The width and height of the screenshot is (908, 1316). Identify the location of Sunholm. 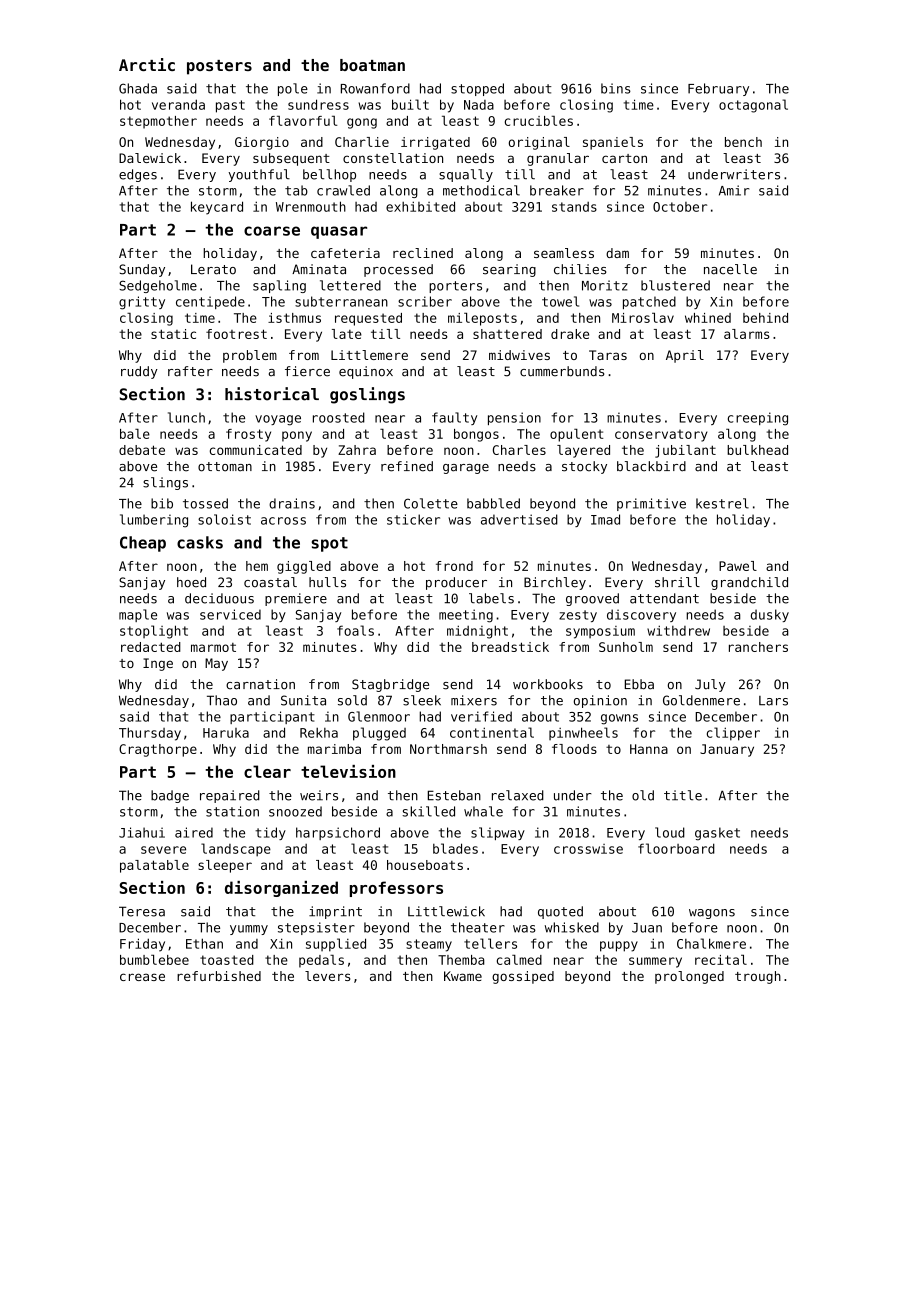
(626, 647).
